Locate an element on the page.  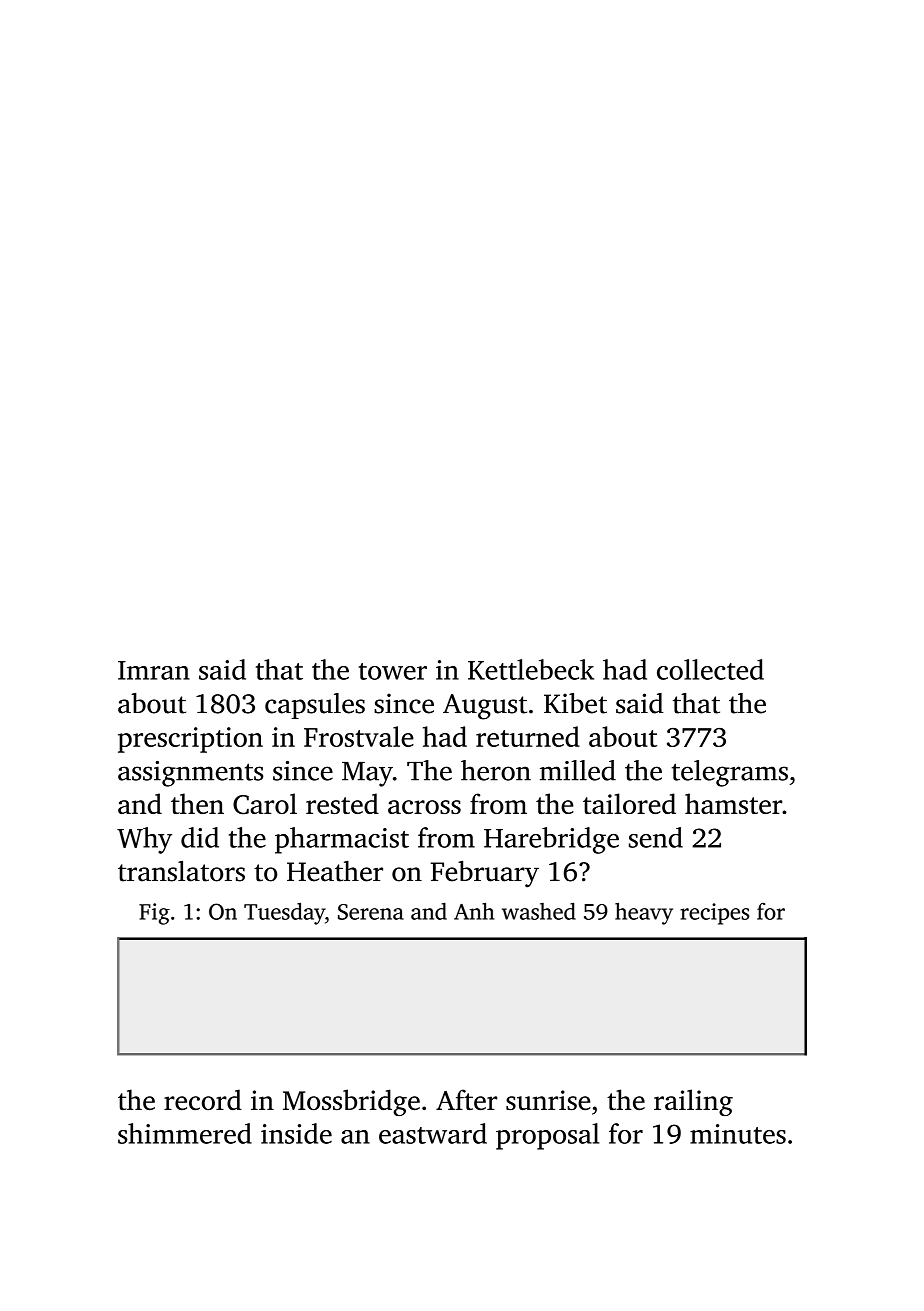
shimmered is located at coordinates (185, 1133).
